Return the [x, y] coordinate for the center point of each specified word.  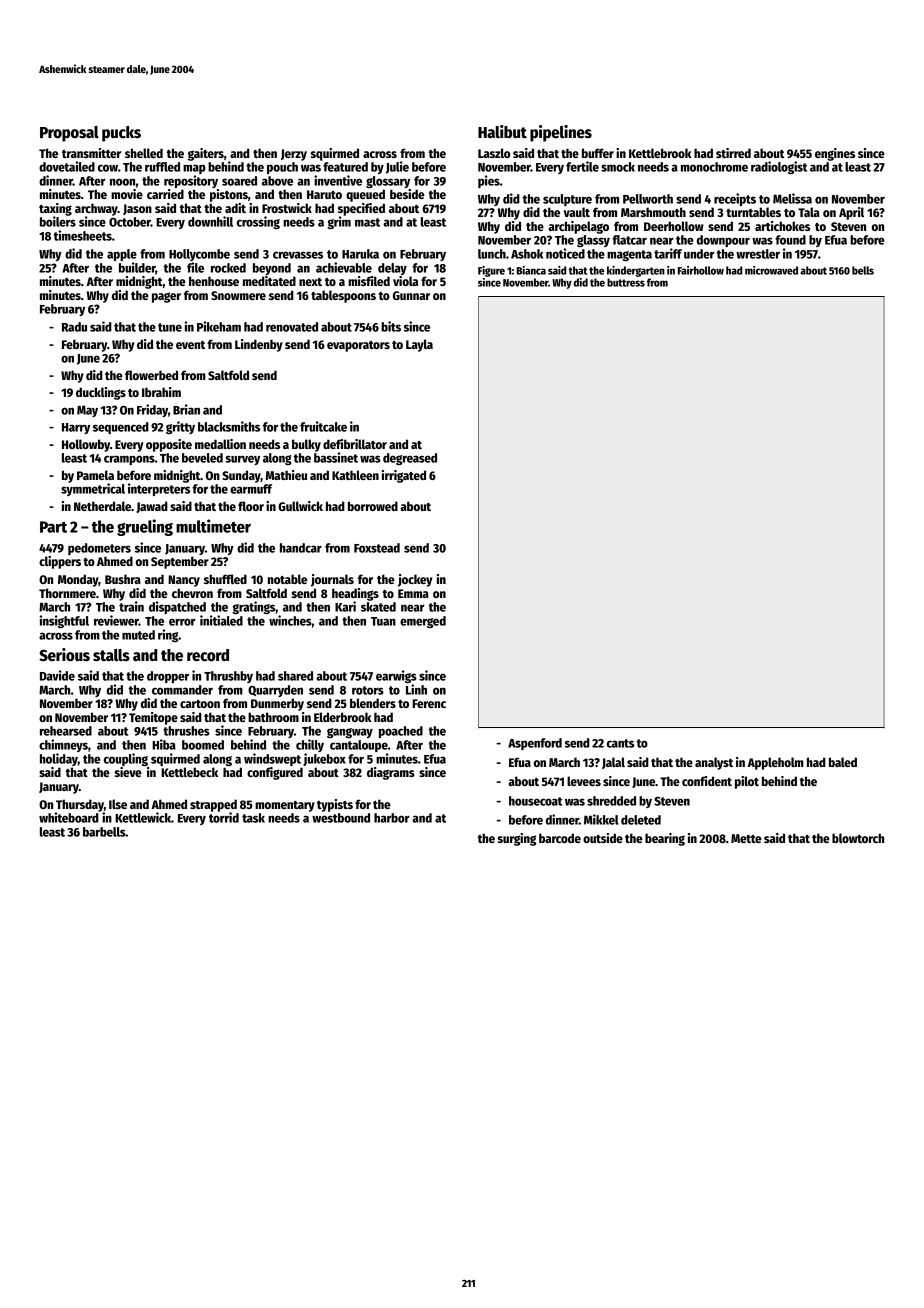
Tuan [383, 621]
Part [53, 527]
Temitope [153, 718]
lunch [492, 254]
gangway [350, 733]
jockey [415, 580]
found [790, 240]
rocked [228, 268]
